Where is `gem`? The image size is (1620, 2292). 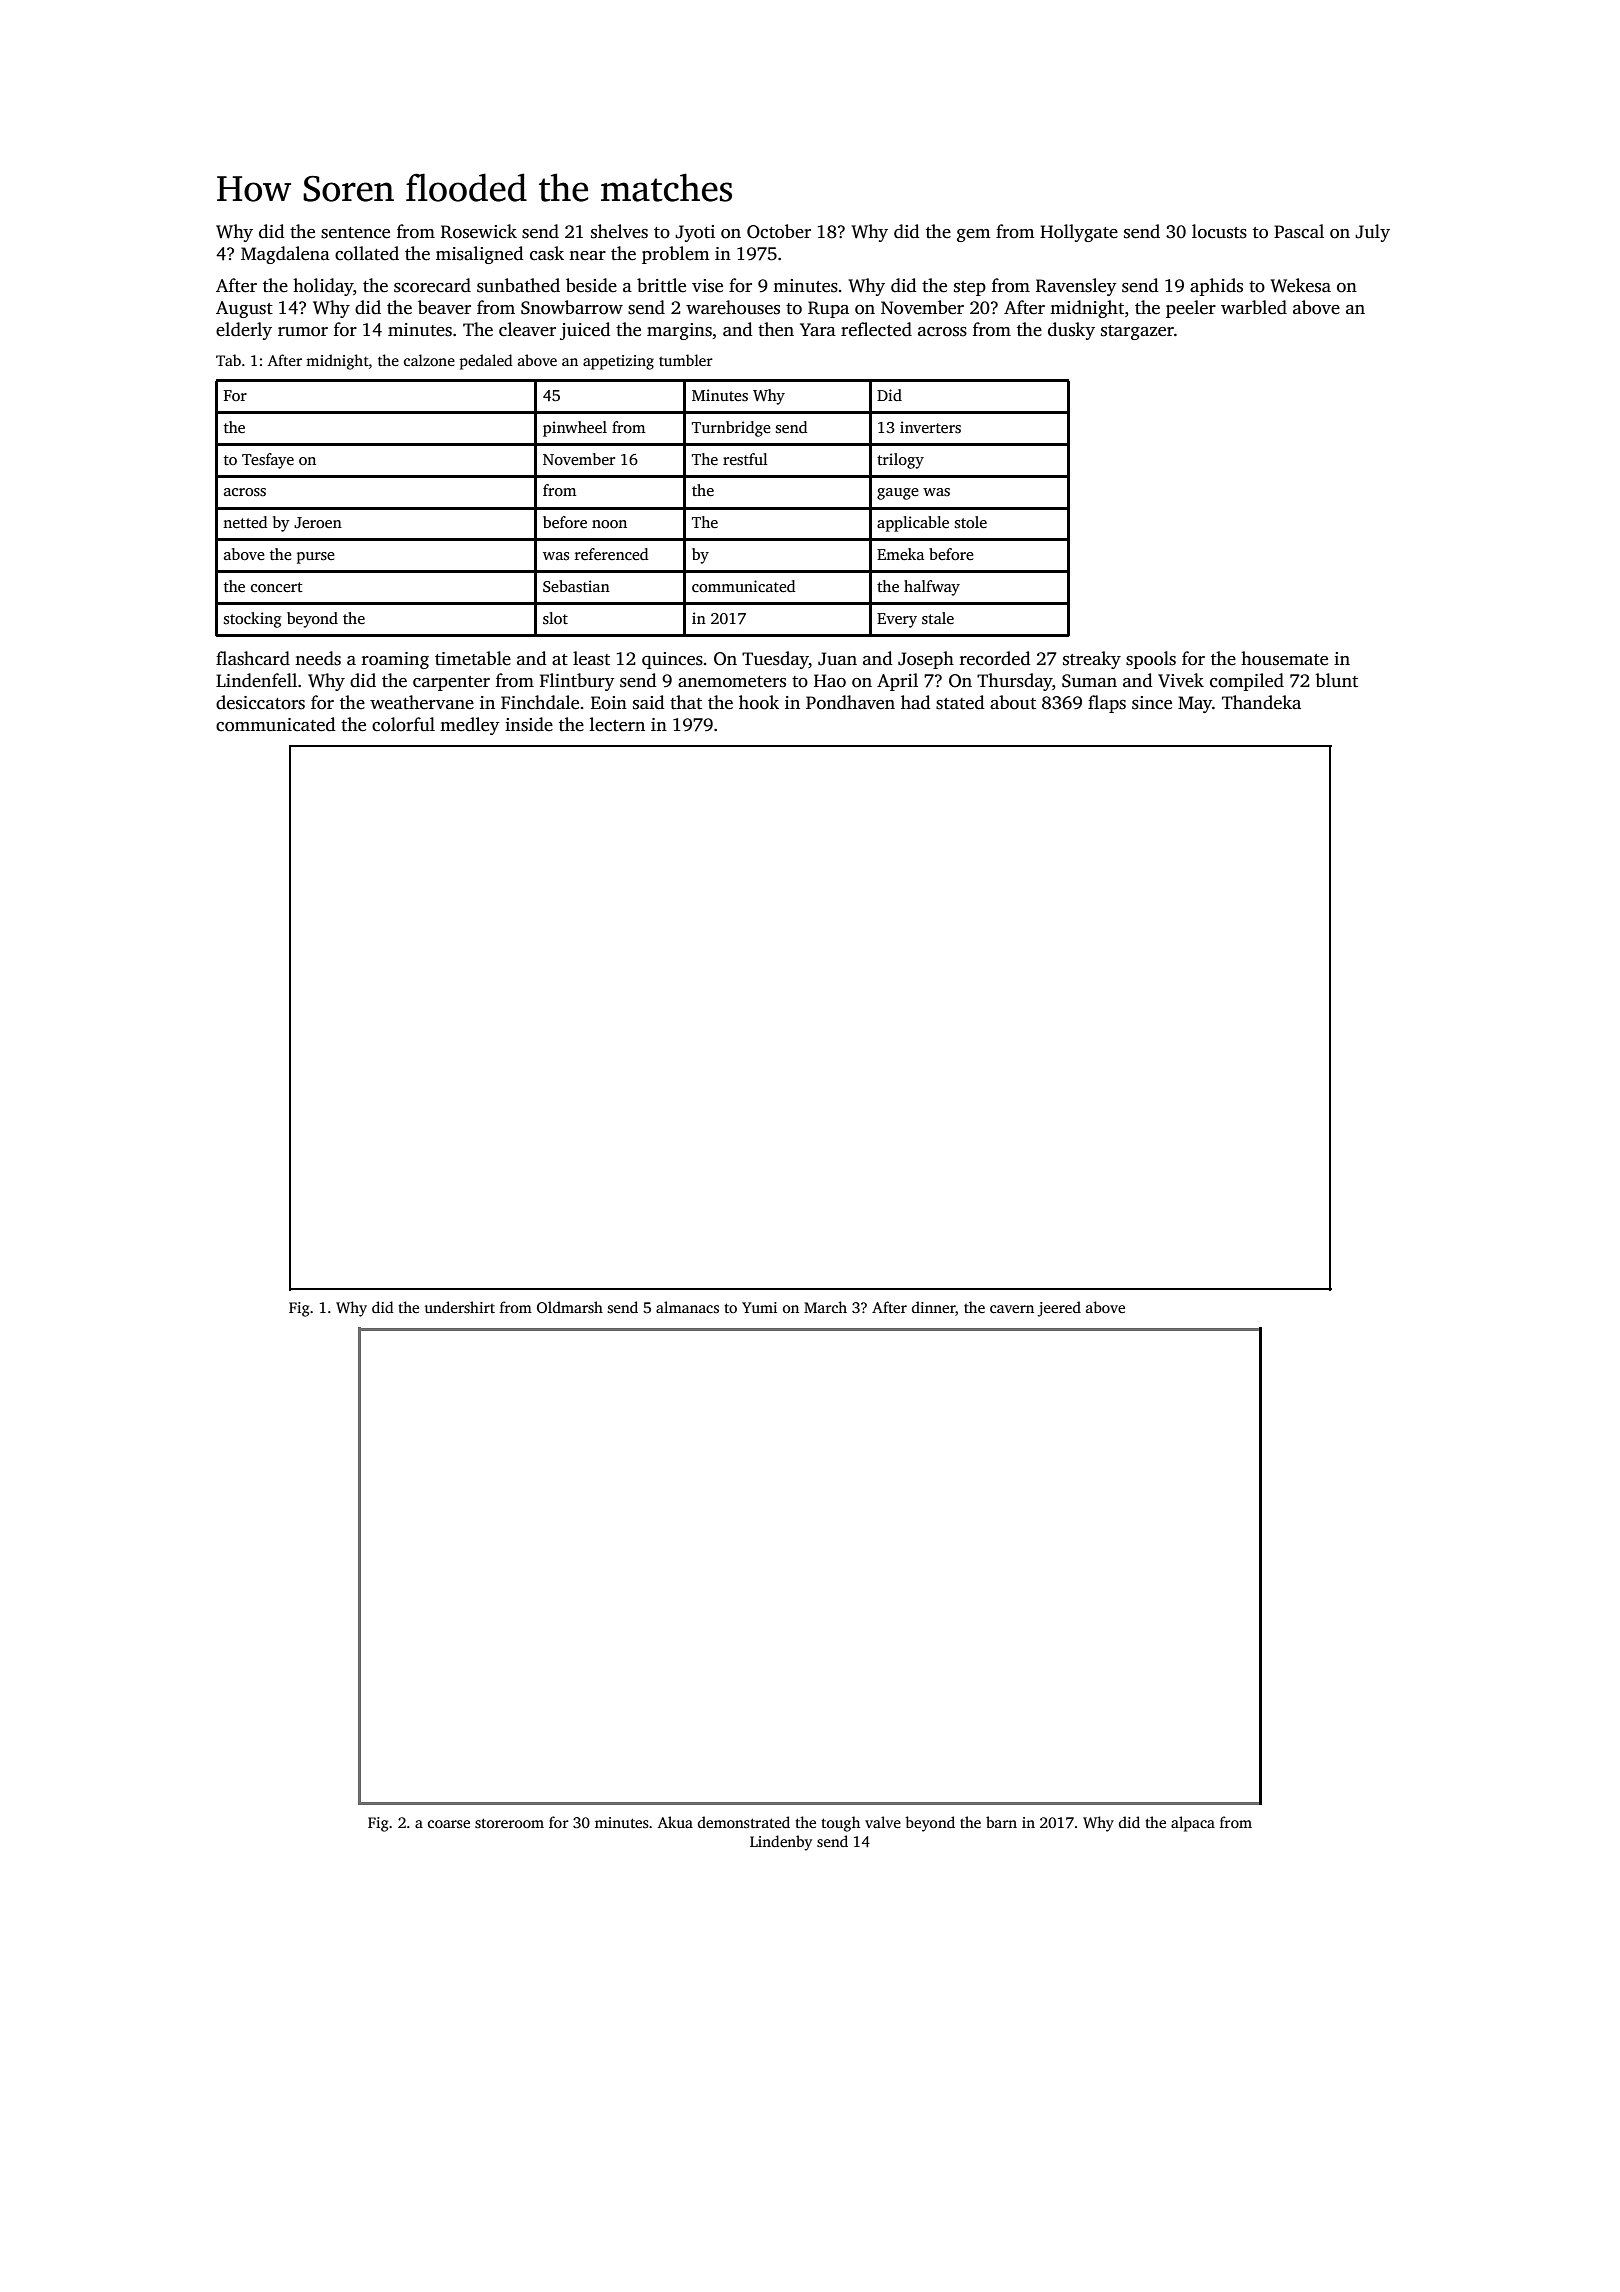
gem is located at coordinates (974, 235).
